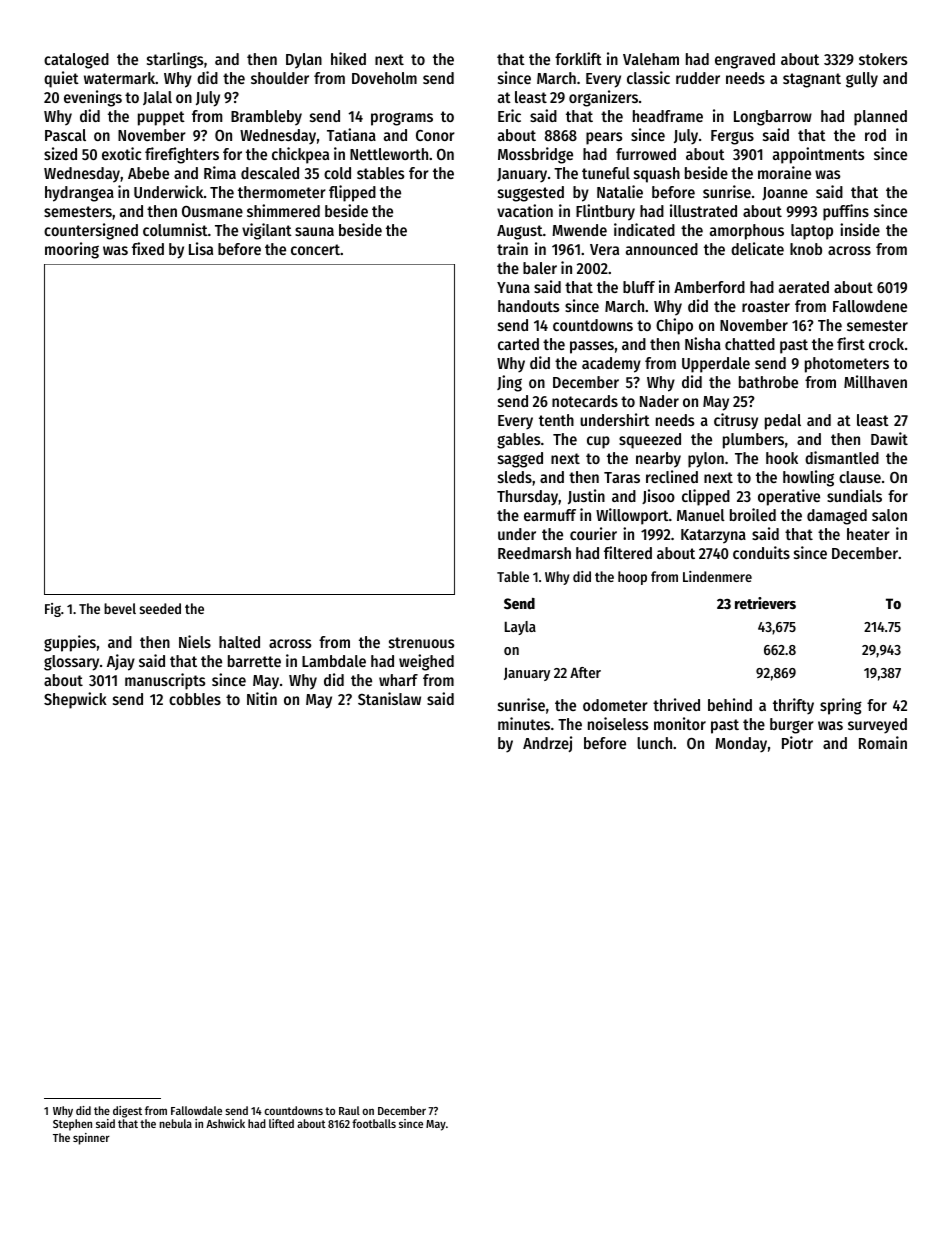 The height and width of the document is (1233, 952). Describe the element at coordinates (72, 250) in the document. I see `mooring` at that location.
